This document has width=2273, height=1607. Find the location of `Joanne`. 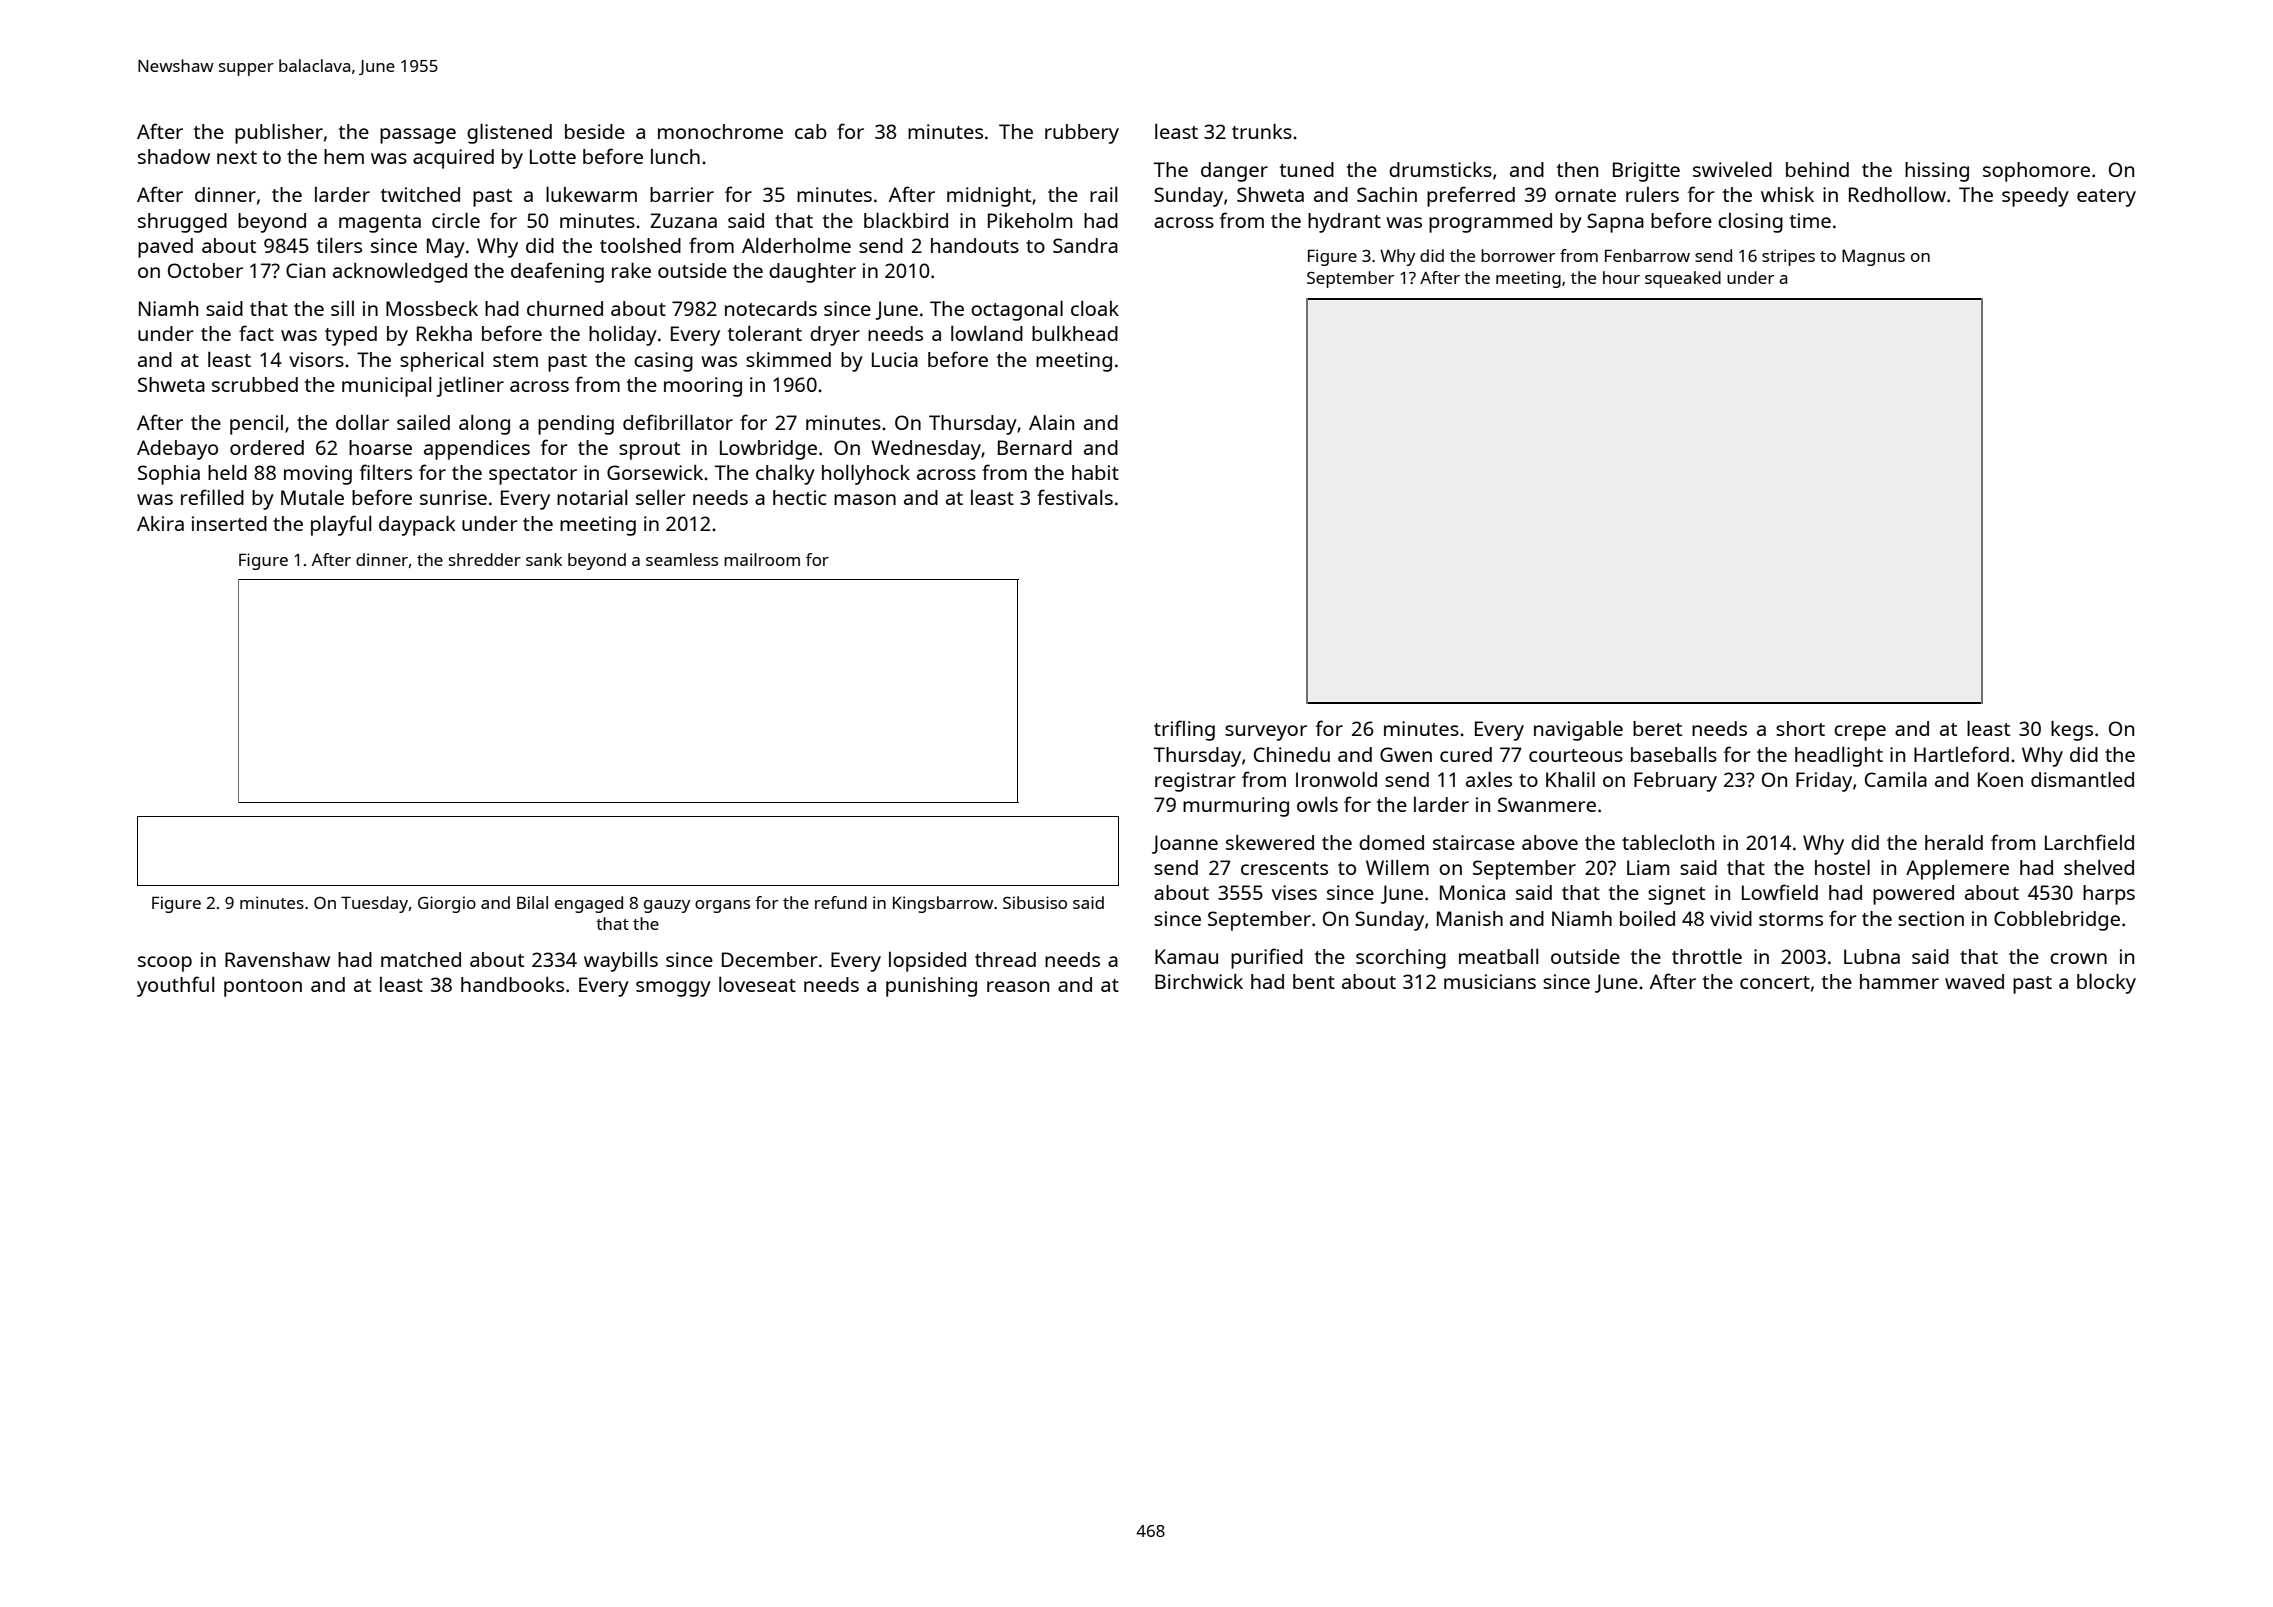

Joanne is located at coordinates (1185, 844).
